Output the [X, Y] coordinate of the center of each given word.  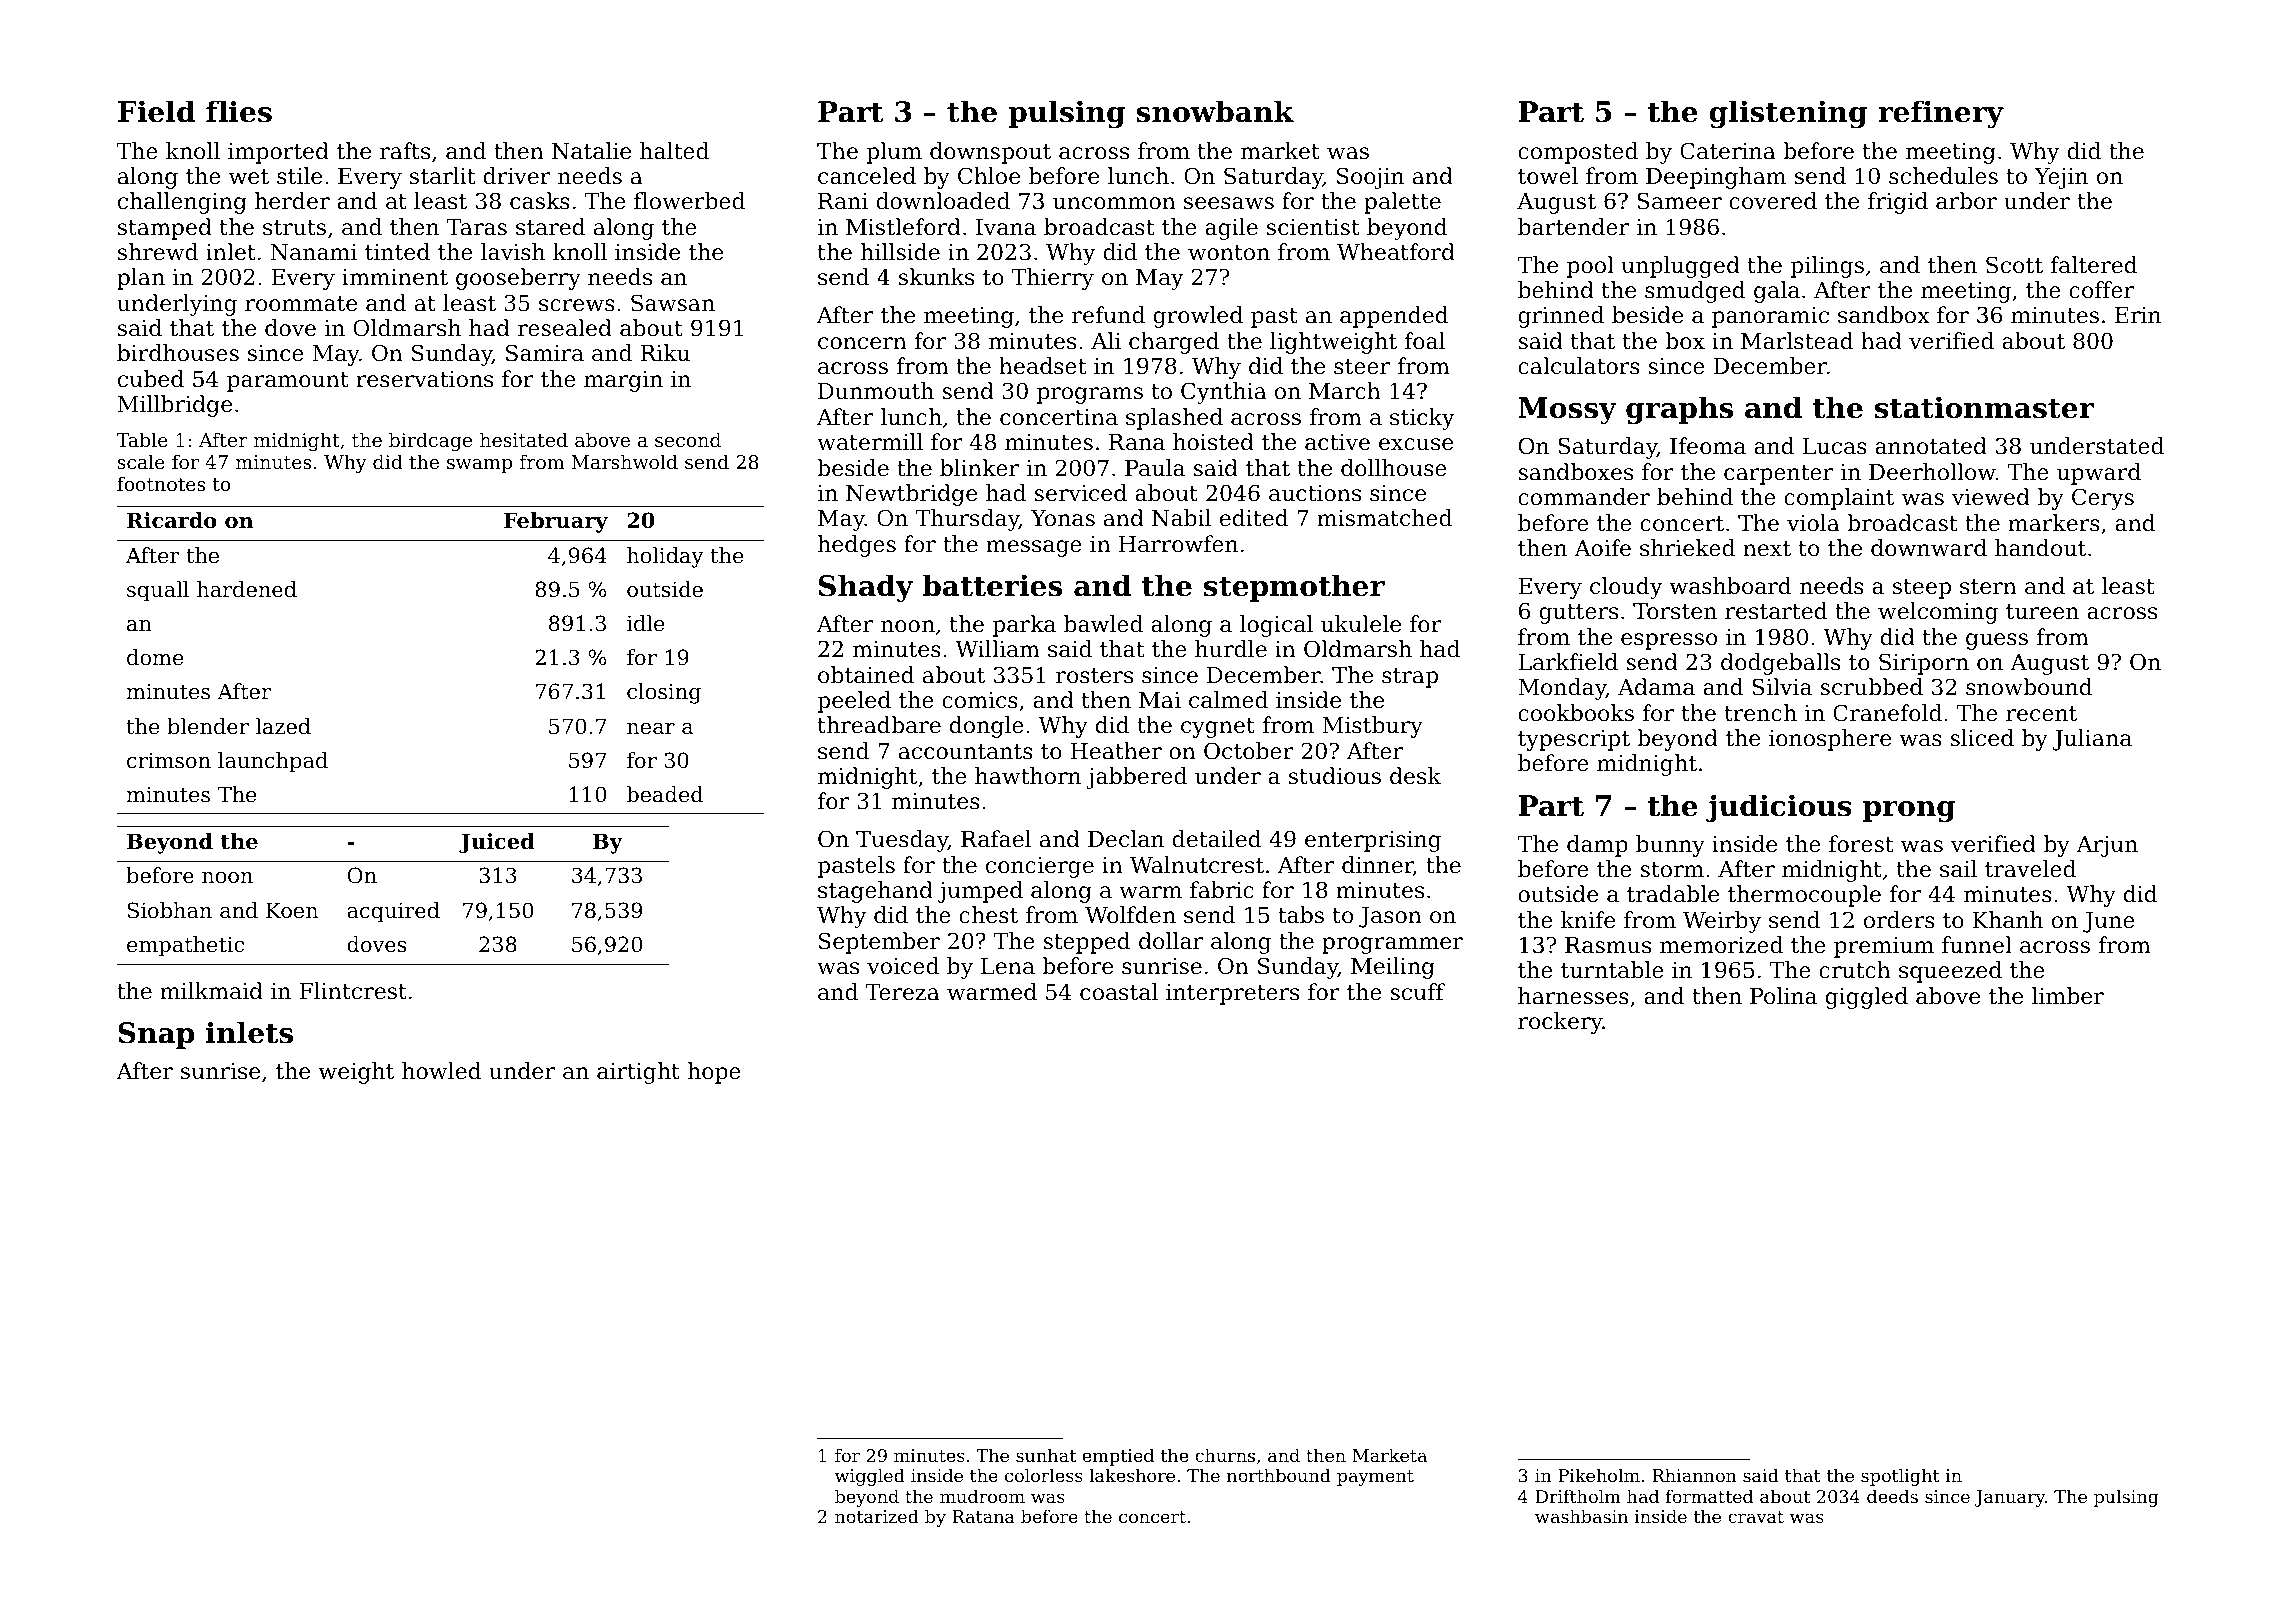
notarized [877, 1516]
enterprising [1373, 841]
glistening [1788, 114]
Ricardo [172, 520]
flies [239, 111]
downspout [990, 153]
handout [2040, 548]
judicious [1779, 808]
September [879, 943]
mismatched [1384, 518]
